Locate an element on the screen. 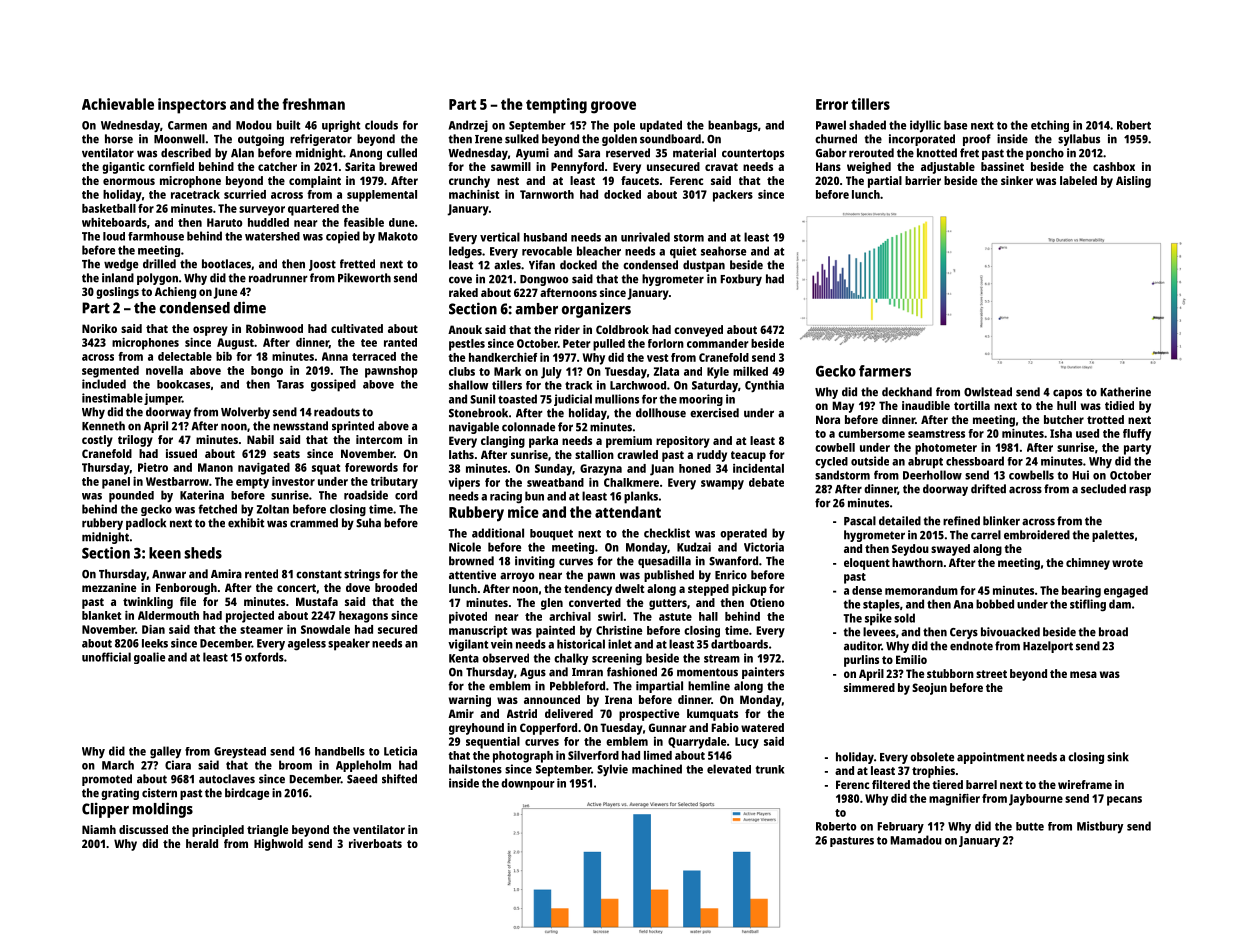 This screenshot has width=1233, height=952. refrigerator is located at coordinates (321, 140).
